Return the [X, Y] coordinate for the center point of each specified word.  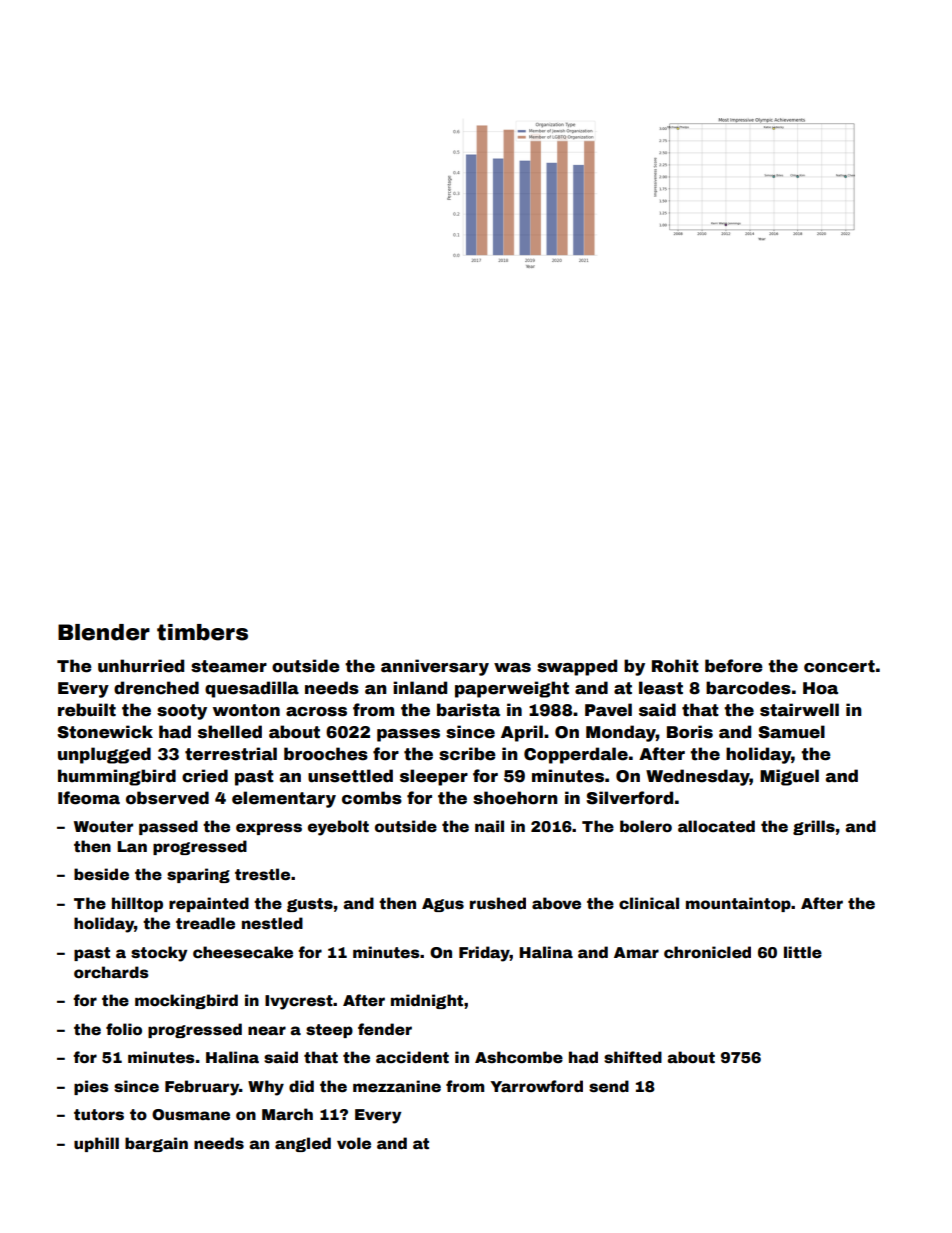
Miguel [789, 777]
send [609, 1086]
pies [91, 1087]
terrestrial [231, 754]
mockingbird [186, 1001]
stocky [159, 954]
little [803, 952]
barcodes [748, 688]
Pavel [608, 710]
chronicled [707, 952]
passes [408, 735]
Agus [443, 905]
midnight [427, 1001]
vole [354, 1143]
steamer [229, 666]
